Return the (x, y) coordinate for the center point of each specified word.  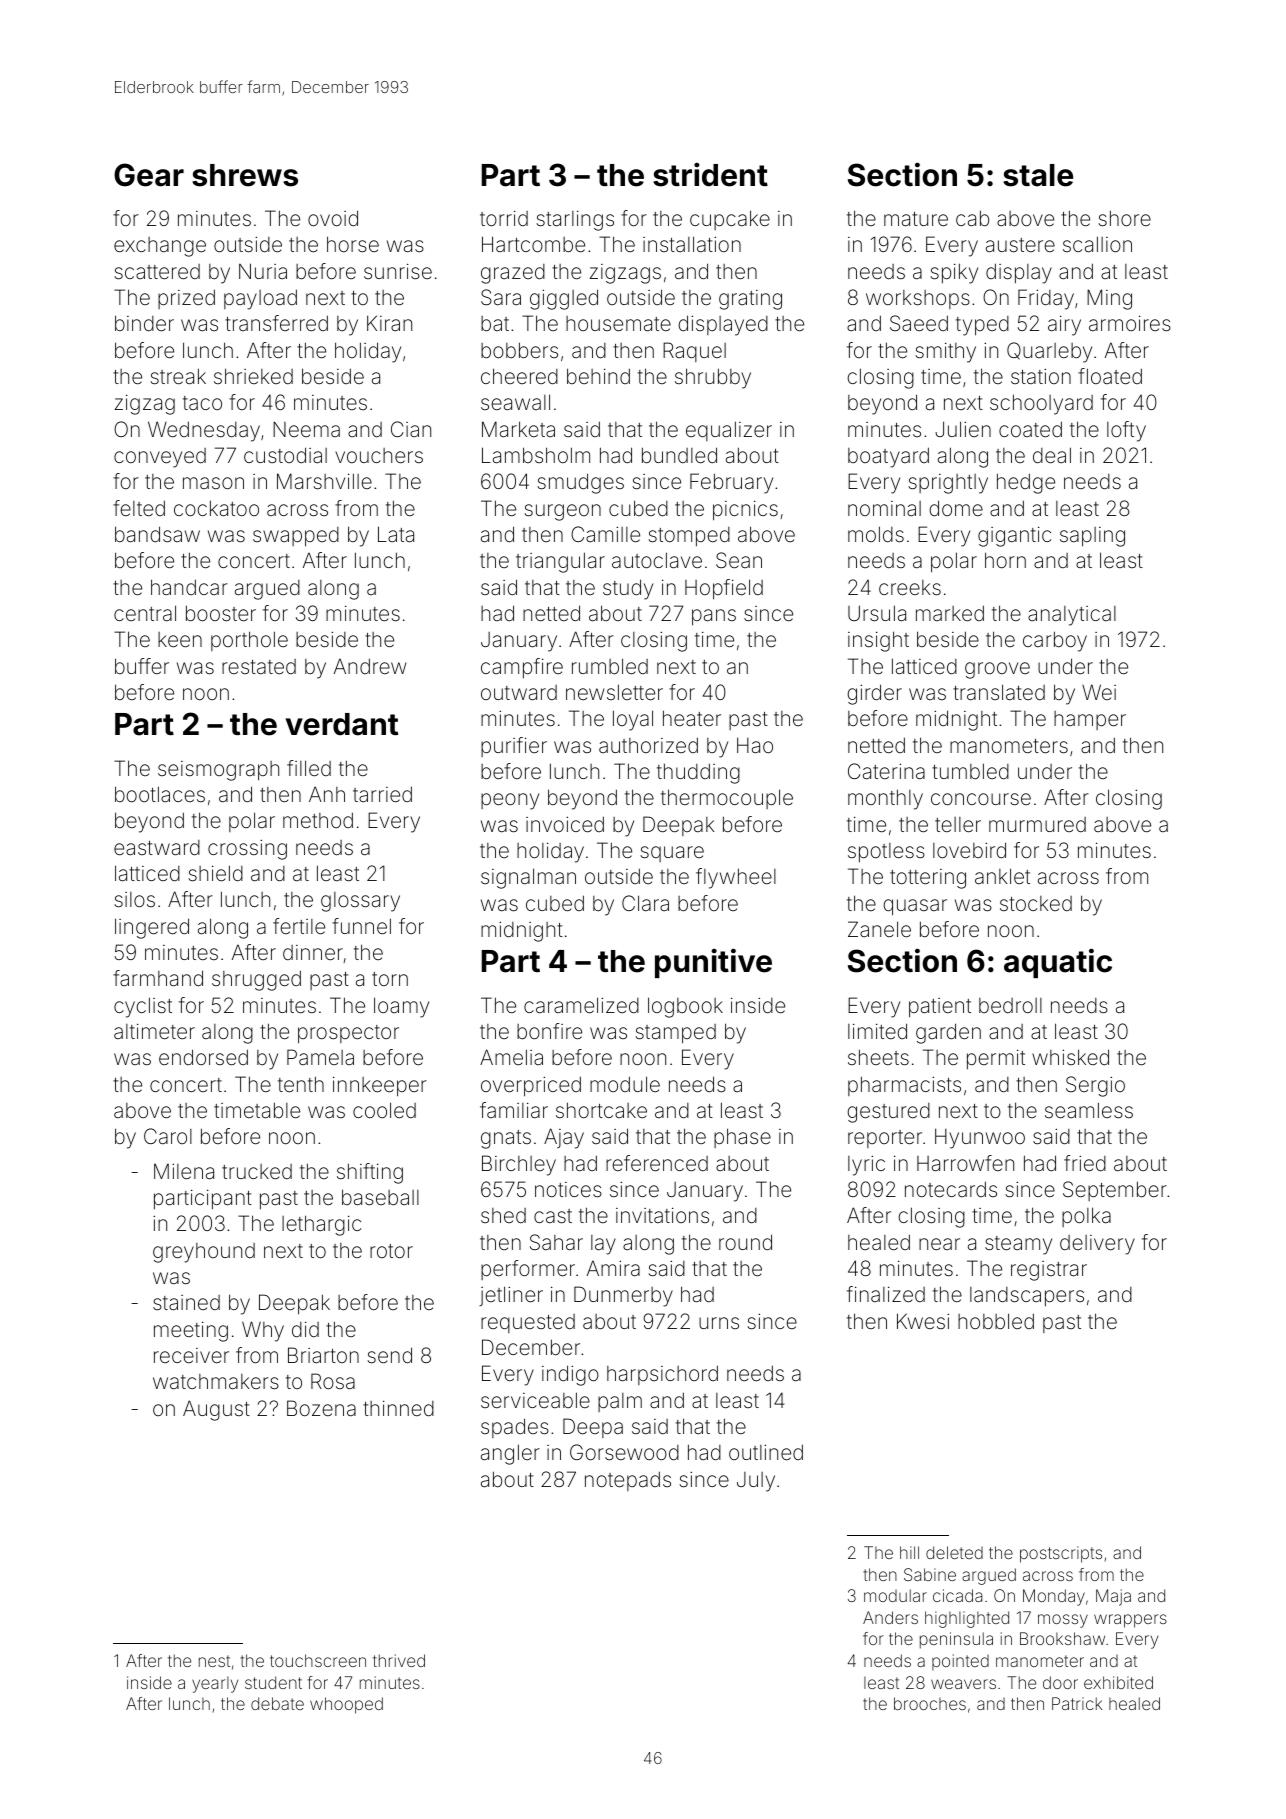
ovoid (333, 218)
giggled (564, 299)
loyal (633, 720)
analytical (1072, 616)
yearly (215, 1685)
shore (1124, 218)
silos (134, 899)
